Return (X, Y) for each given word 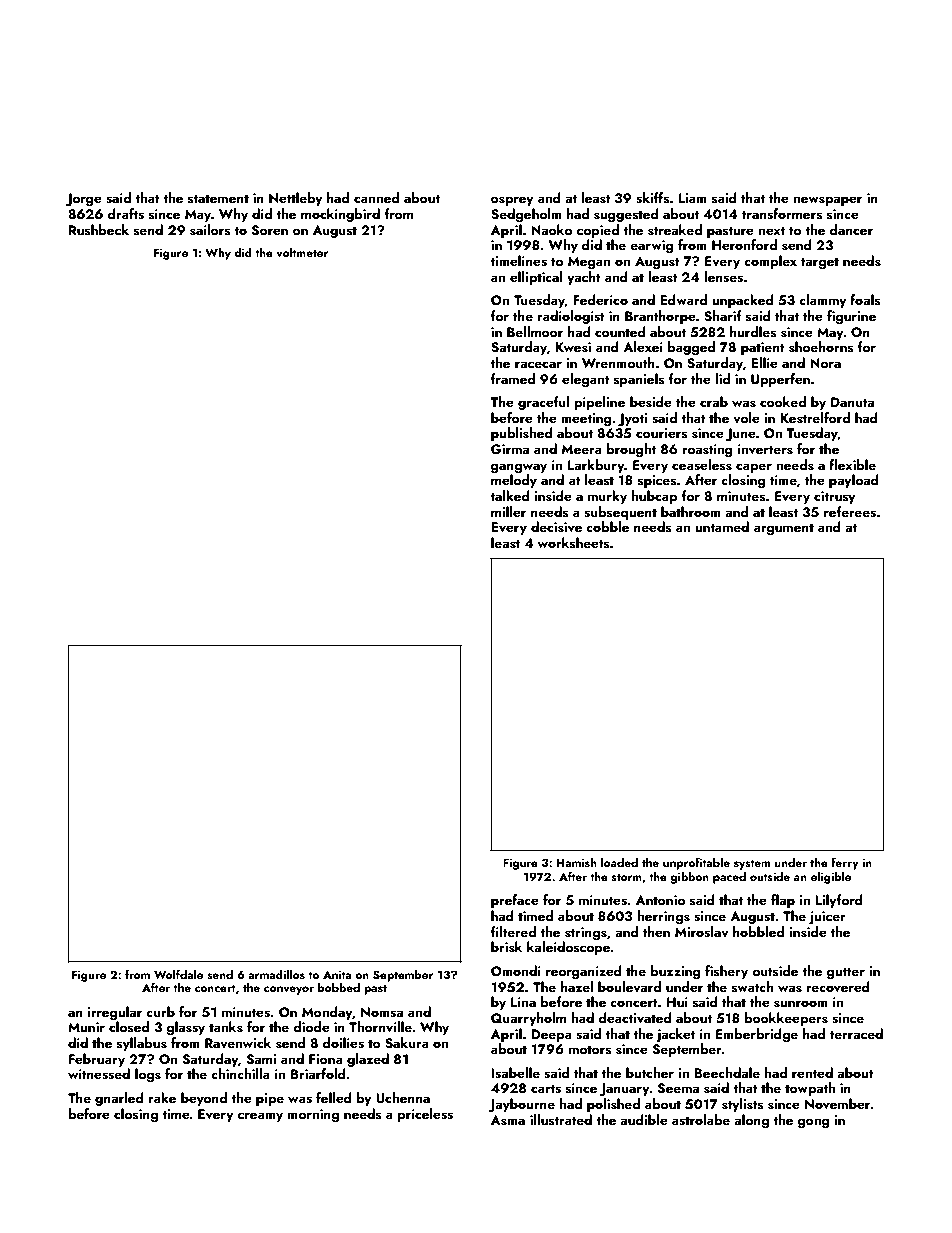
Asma (508, 1120)
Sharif (723, 316)
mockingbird (340, 215)
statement (218, 199)
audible (644, 1119)
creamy (260, 1117)
